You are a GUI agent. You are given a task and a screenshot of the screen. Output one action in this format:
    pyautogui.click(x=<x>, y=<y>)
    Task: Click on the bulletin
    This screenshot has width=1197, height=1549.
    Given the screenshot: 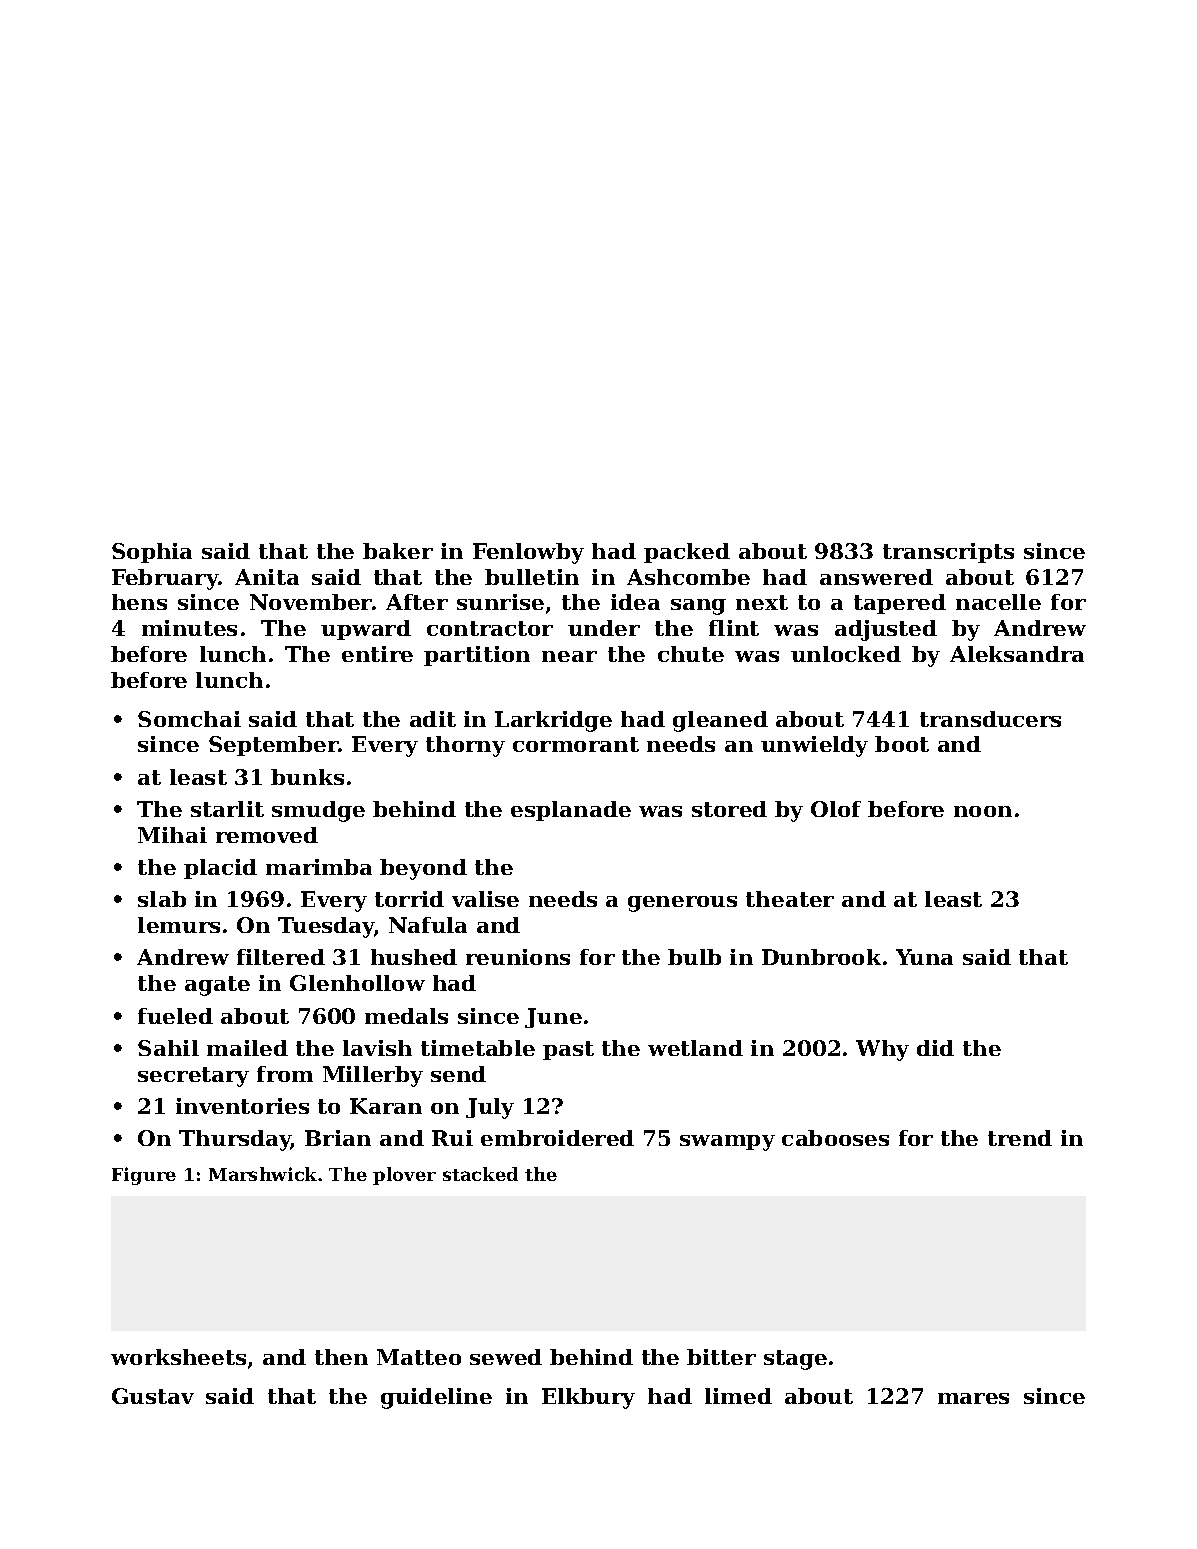 What is the action you would take?
    pyautogui.click(x=532, y=577)
